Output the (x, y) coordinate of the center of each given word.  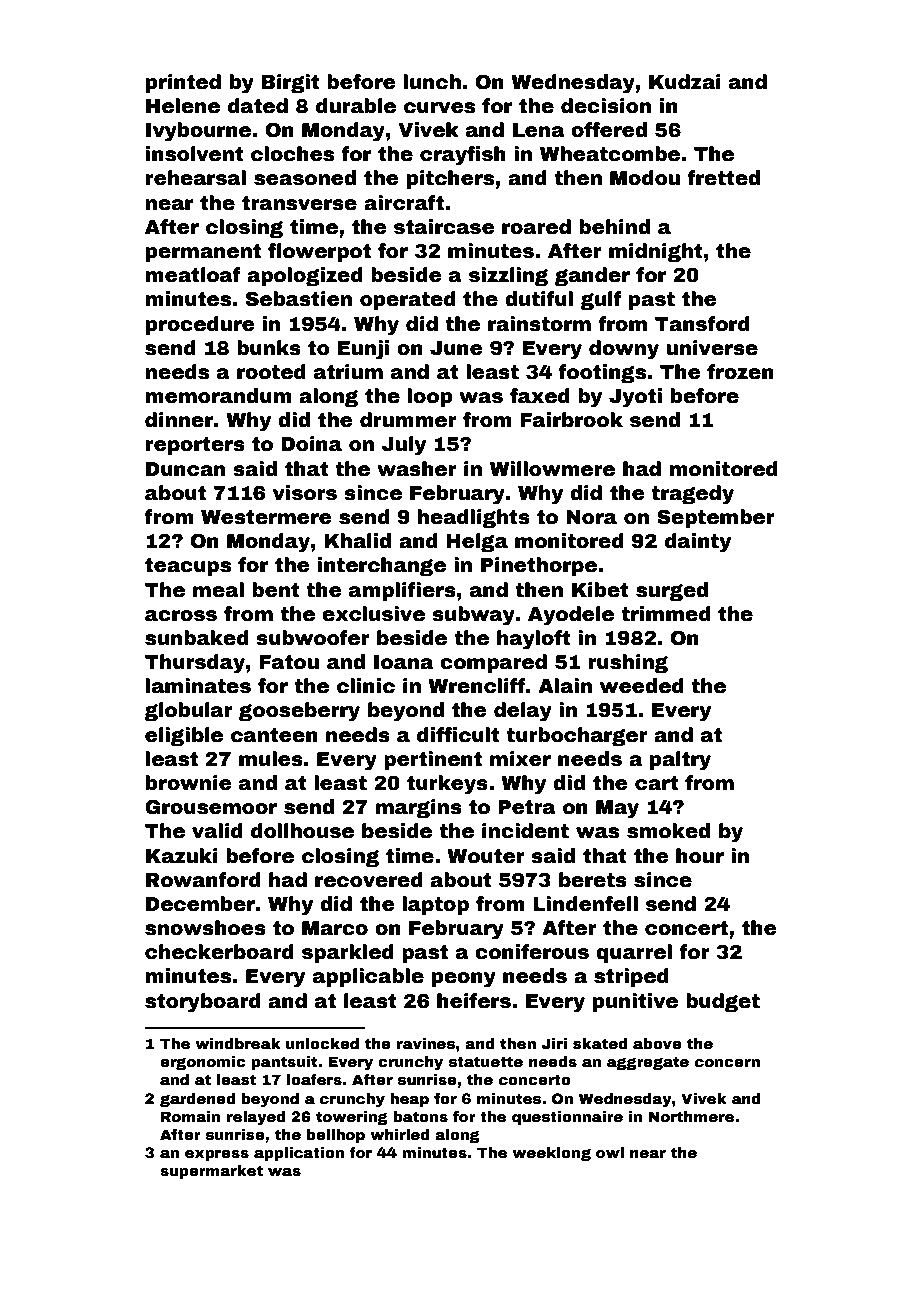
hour (700, 856)
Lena (539, 130)
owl (610, 1152)
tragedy (693, 495)
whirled (400, 1134)
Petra (527, 807)
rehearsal (196, 178)
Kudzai (685, 82)
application (299, 1154)
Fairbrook (571, 420)
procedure (200, 325)
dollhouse (302, 831)
